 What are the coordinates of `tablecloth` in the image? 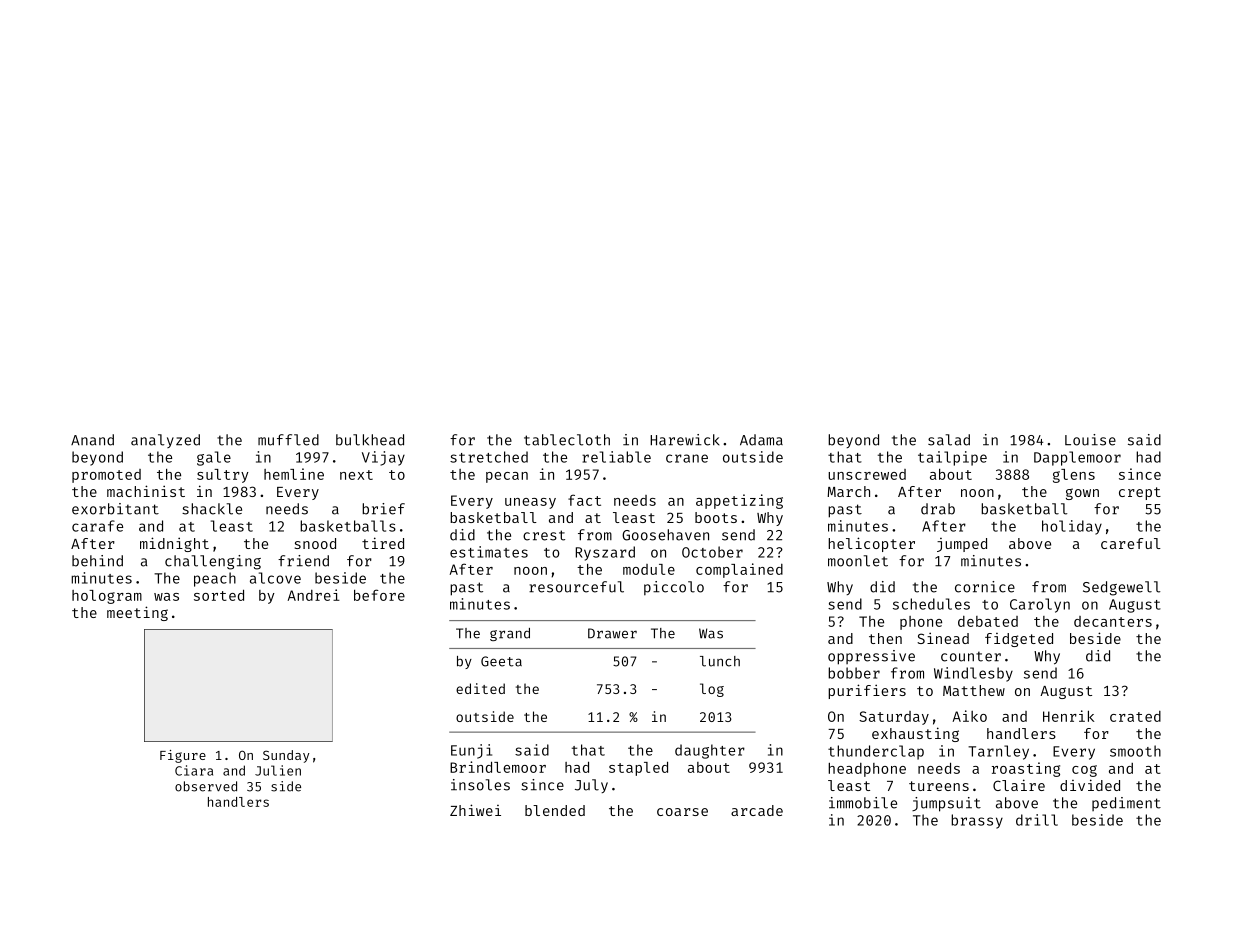 It's located at (567, 440).
